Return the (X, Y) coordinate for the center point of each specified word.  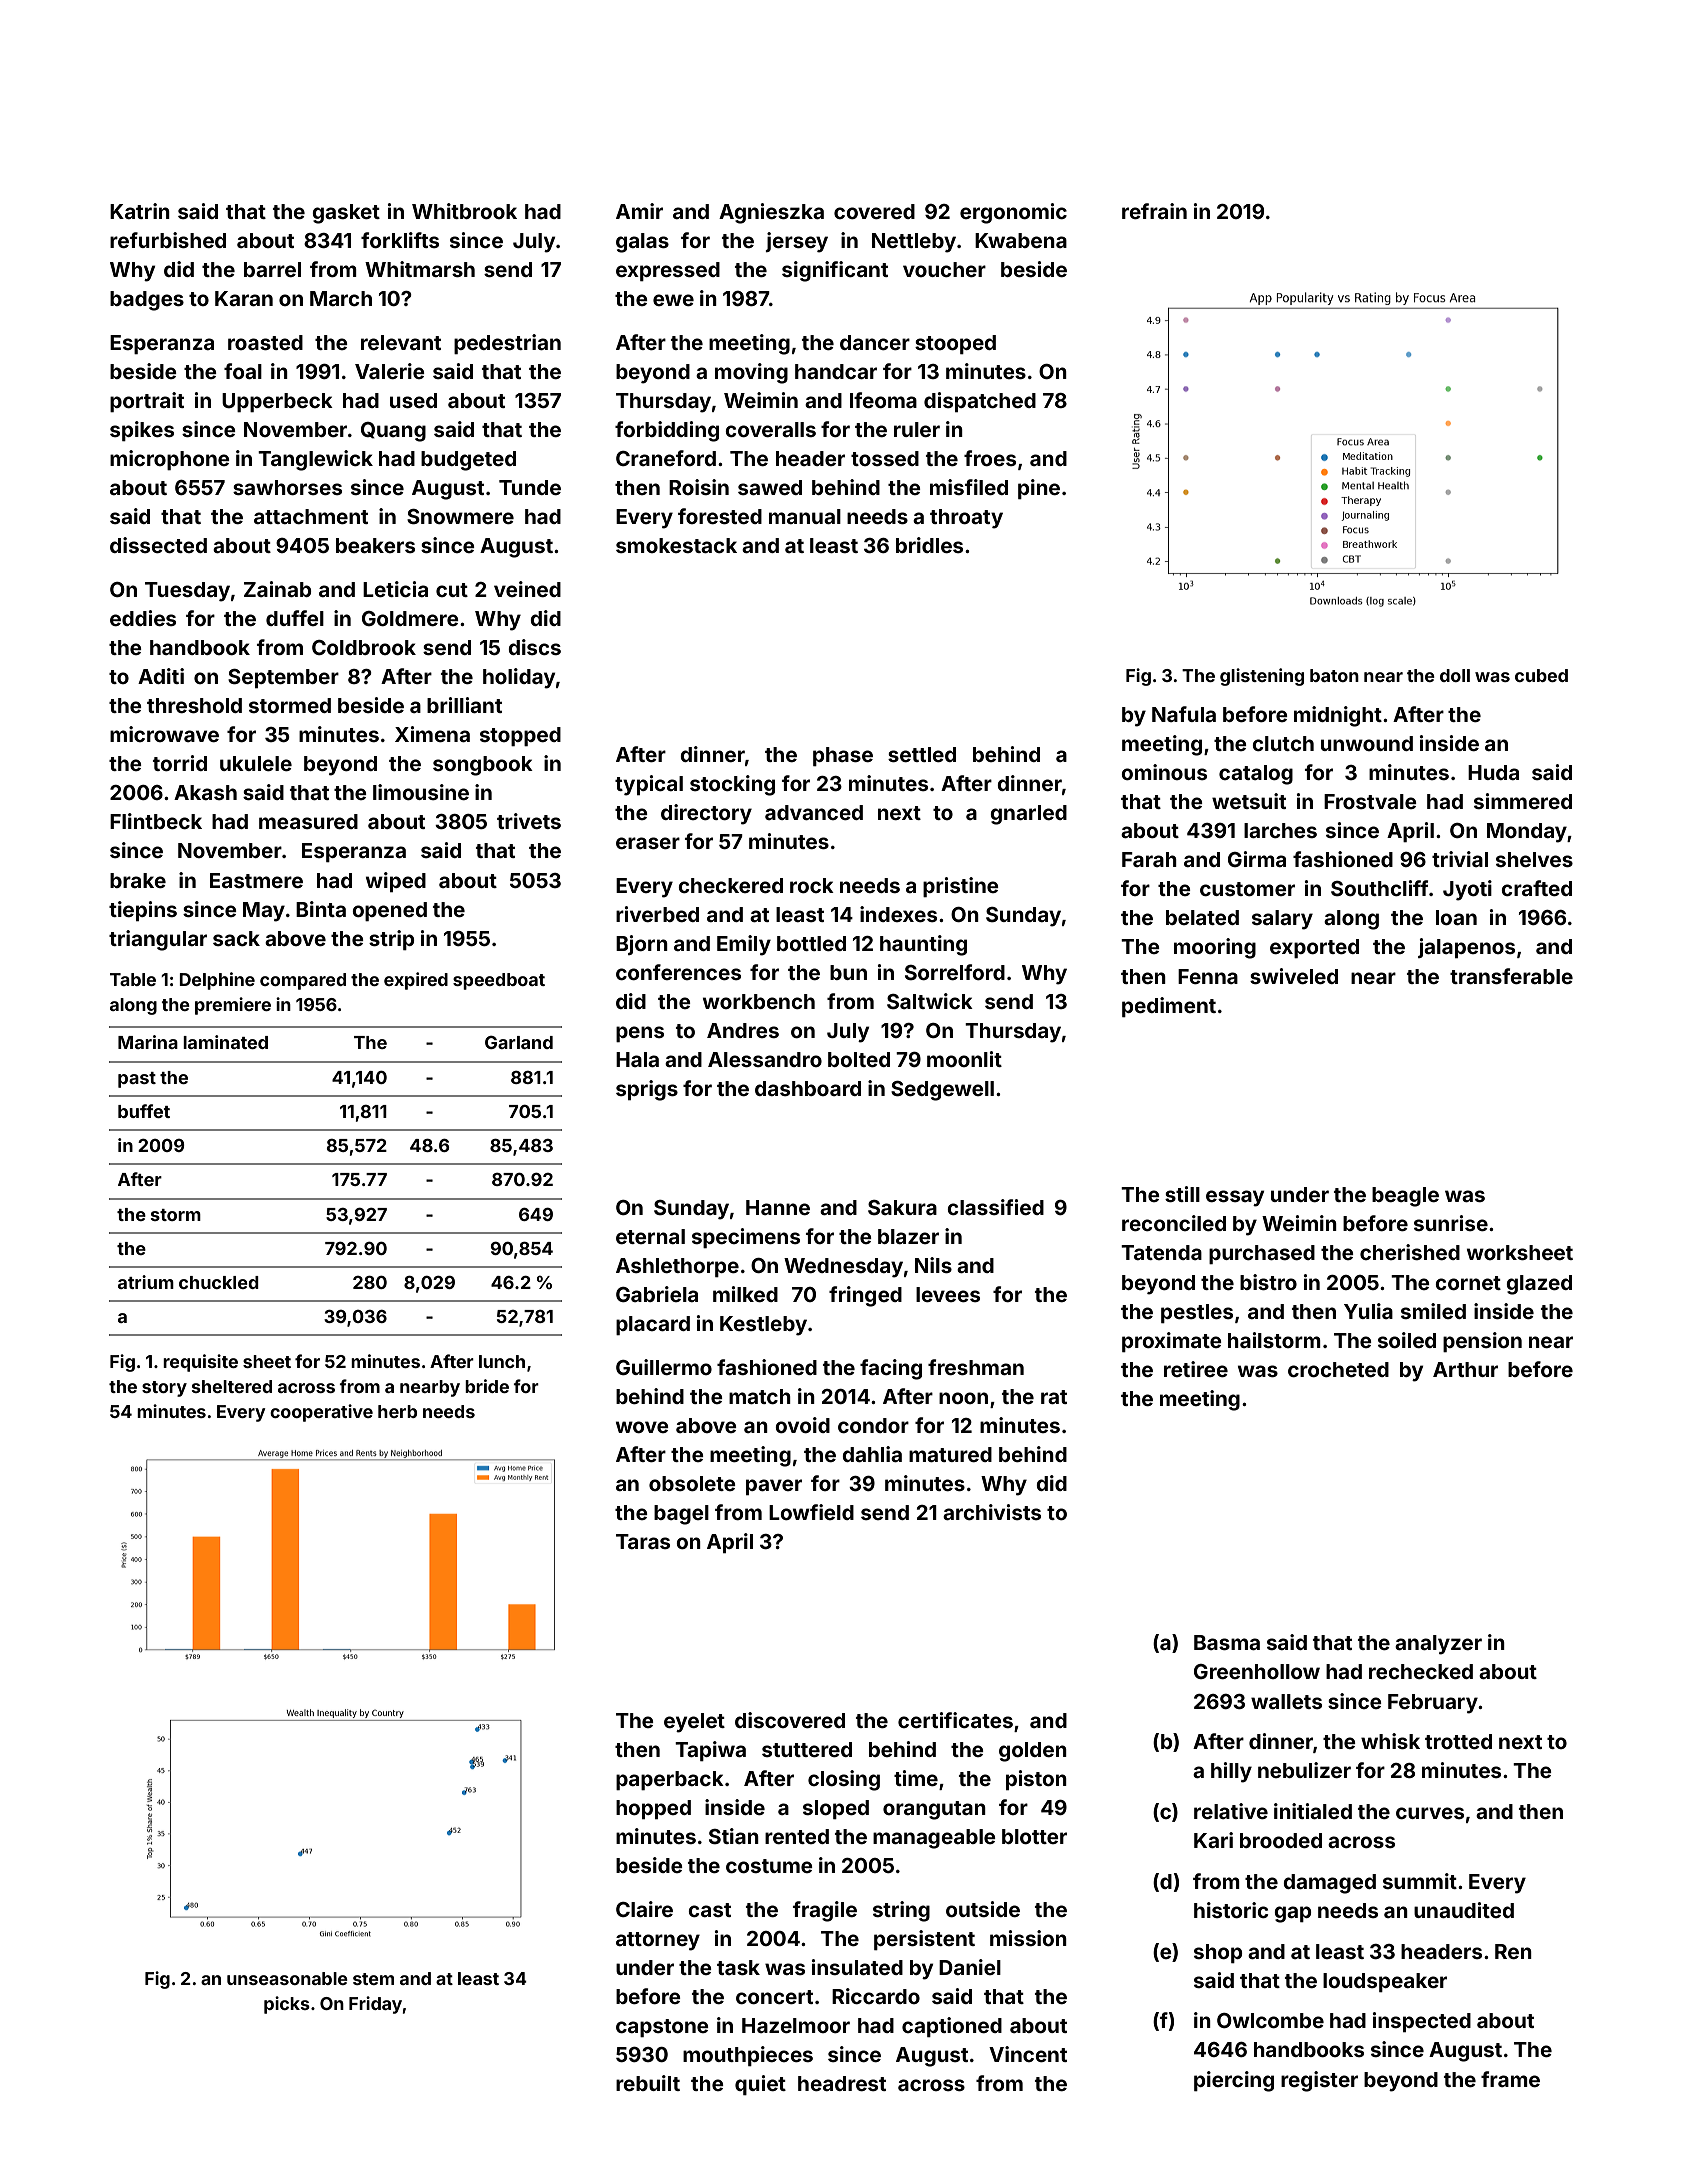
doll (1455, 675)
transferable (1511, 976)
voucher (944, 269)
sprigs (647, 1090)
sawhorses (287, 487)
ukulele (256, 763)
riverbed (657, 914)
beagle (1405, 1197)
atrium (146, 1282)
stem (373, 1979)
